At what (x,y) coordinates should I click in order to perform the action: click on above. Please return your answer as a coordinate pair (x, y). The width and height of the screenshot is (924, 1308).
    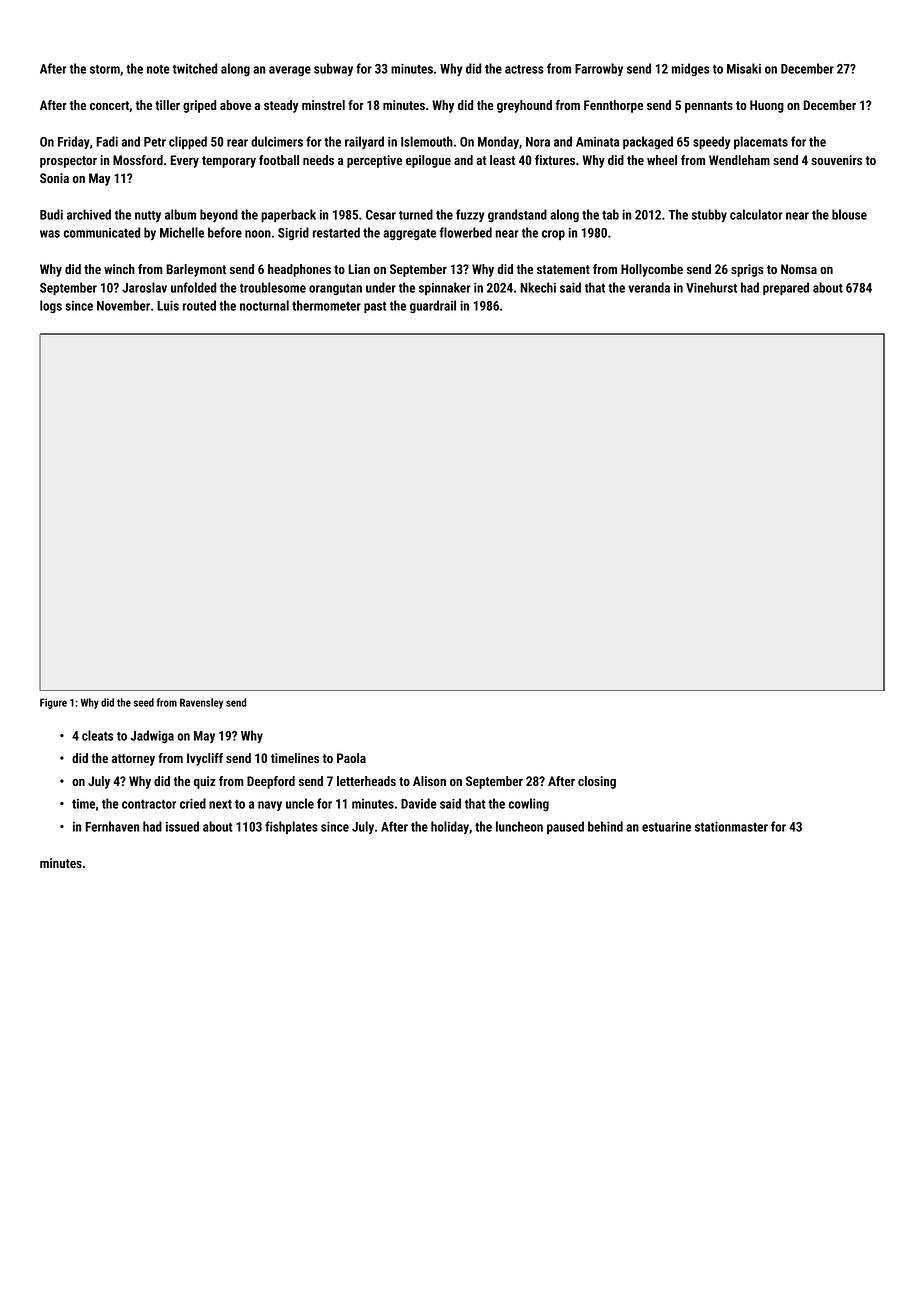
    Looking at the image, I should click on (235, 105).
